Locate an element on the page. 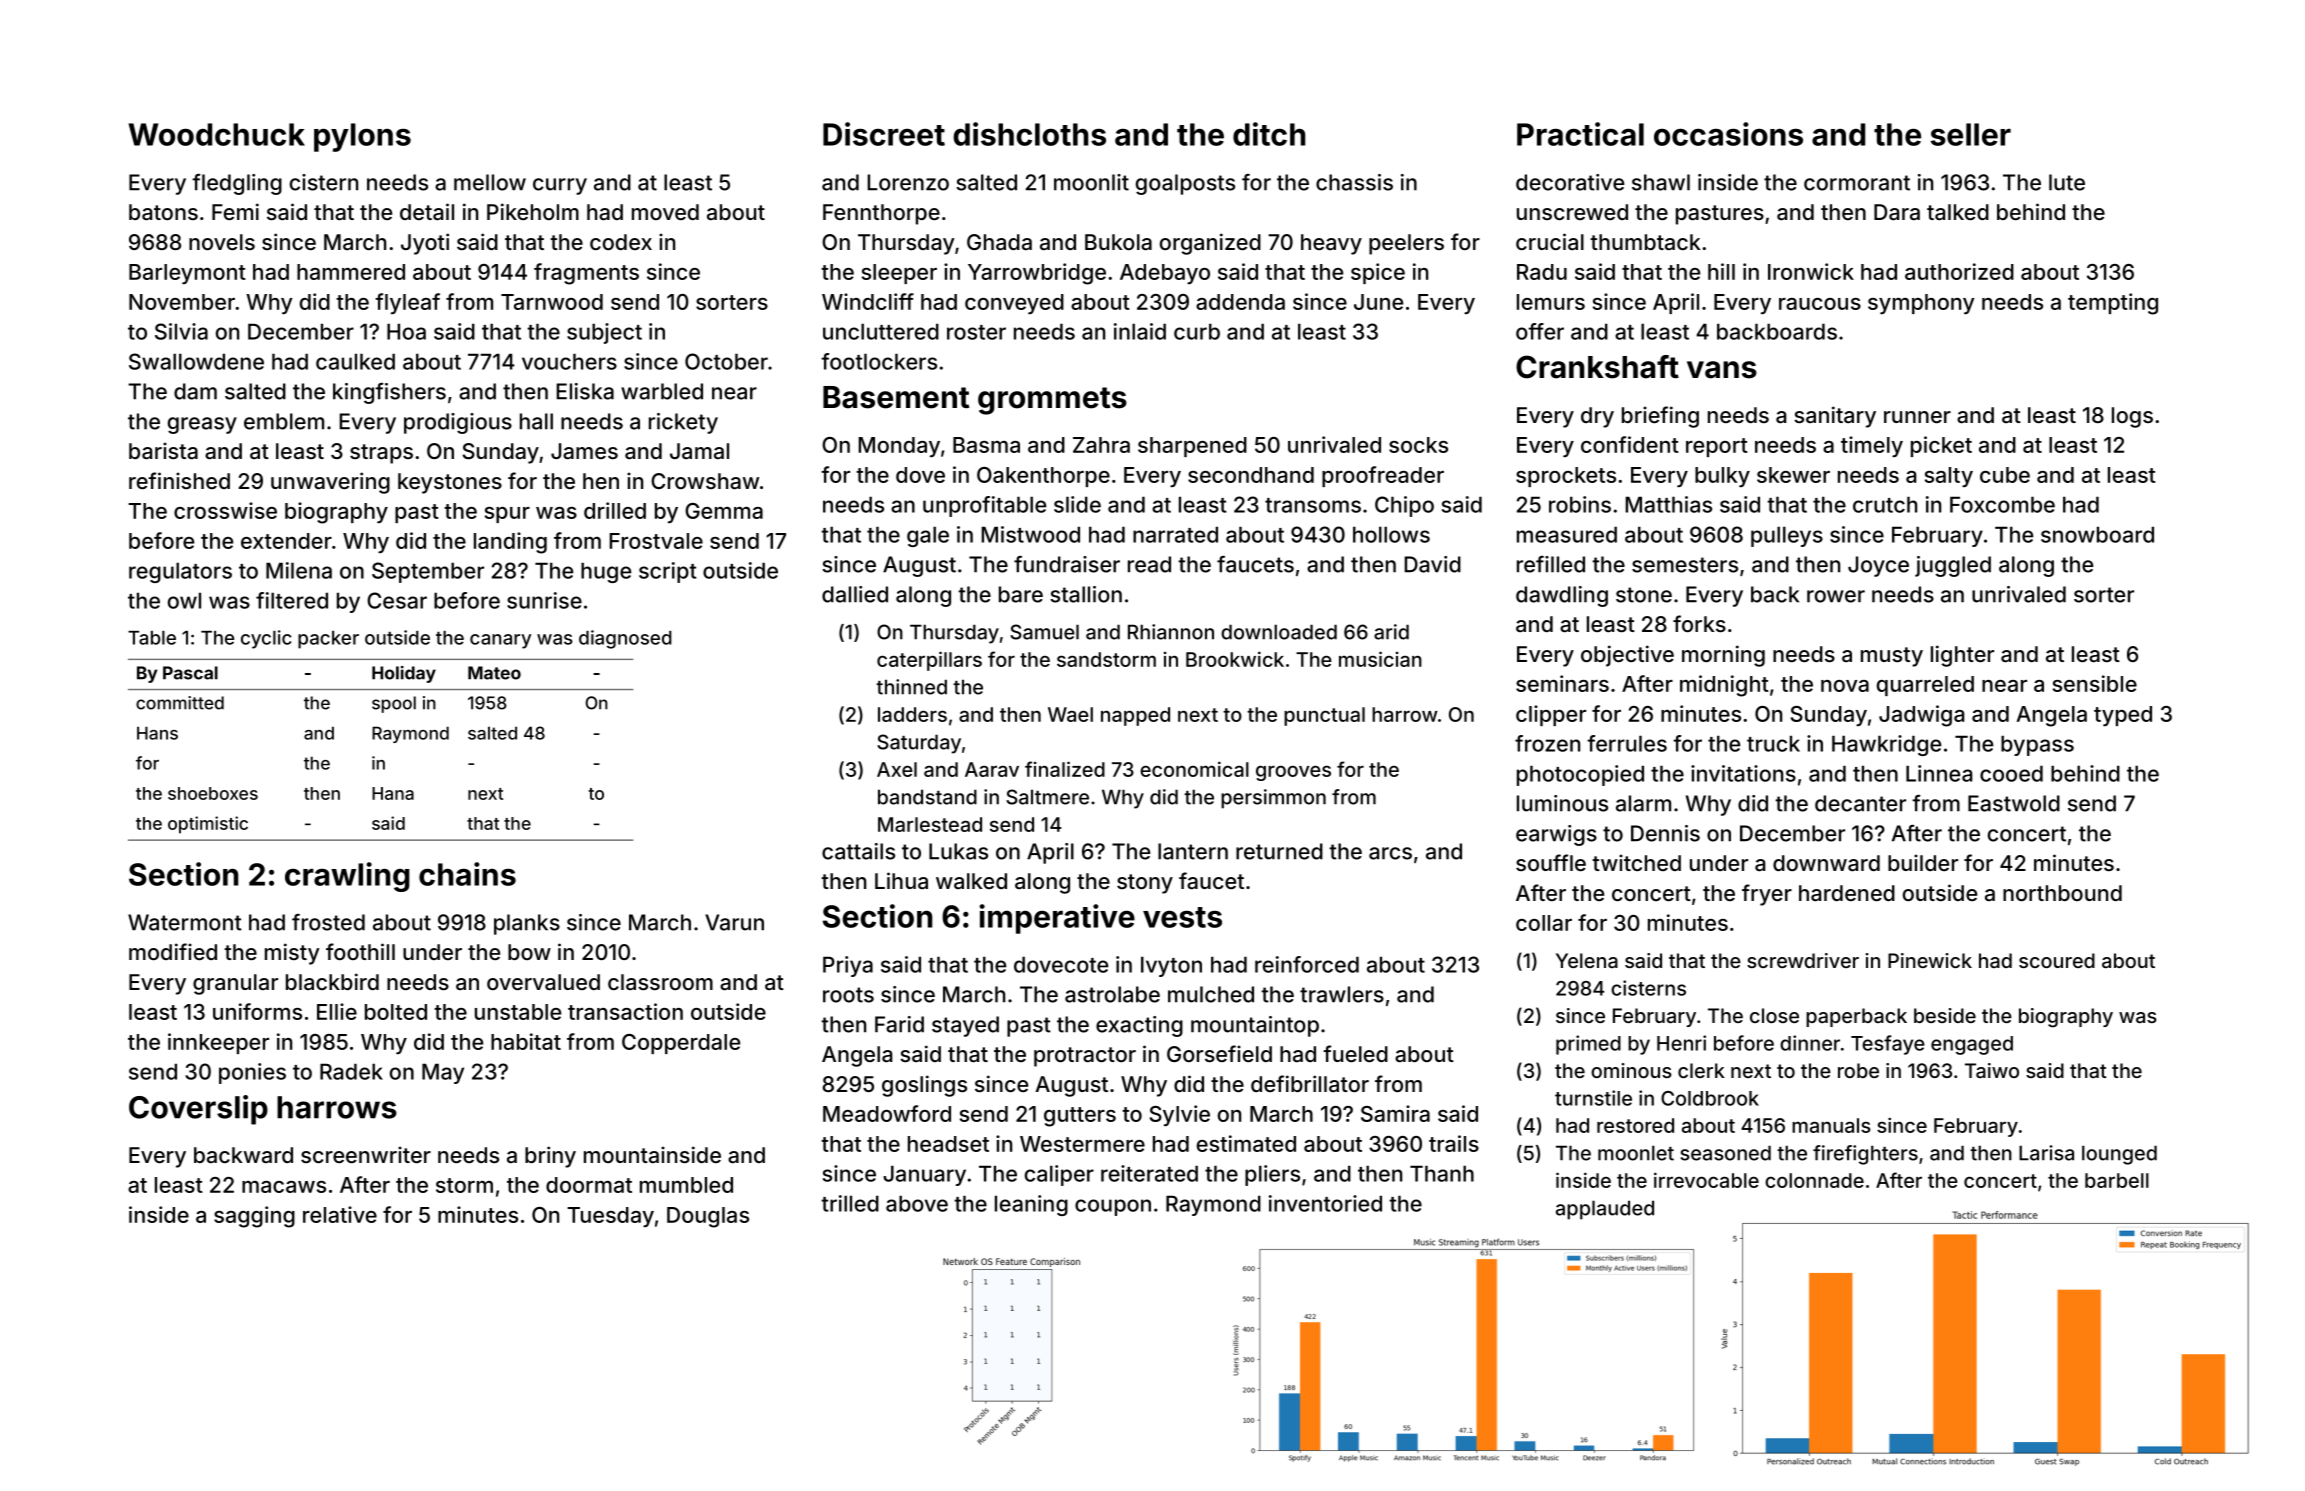 The height and width of the image is (1491, 2305). Practical is located at coordinates (1580, 134).
